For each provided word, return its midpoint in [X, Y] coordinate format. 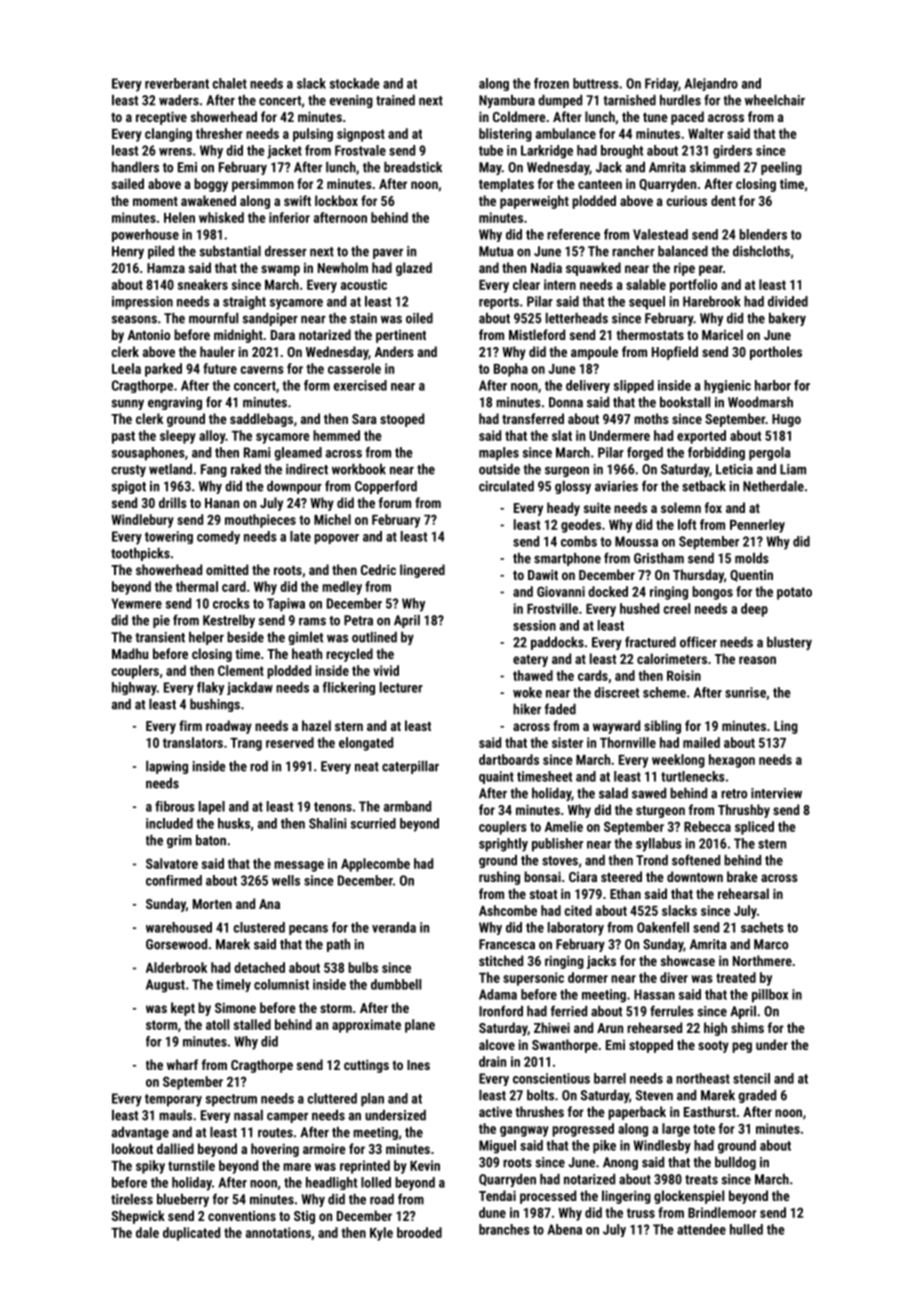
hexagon [732, 761]
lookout [132, 1148]
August [165, 986]
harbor [773, 385]
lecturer [401, 687]
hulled [746, 1229]
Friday [661, 85]
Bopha [511, 370]
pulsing [313, 135]
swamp [280, 270]
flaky [210, 688]
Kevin [425, 1165]
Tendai [497, 1195]
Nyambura [507, 101]
